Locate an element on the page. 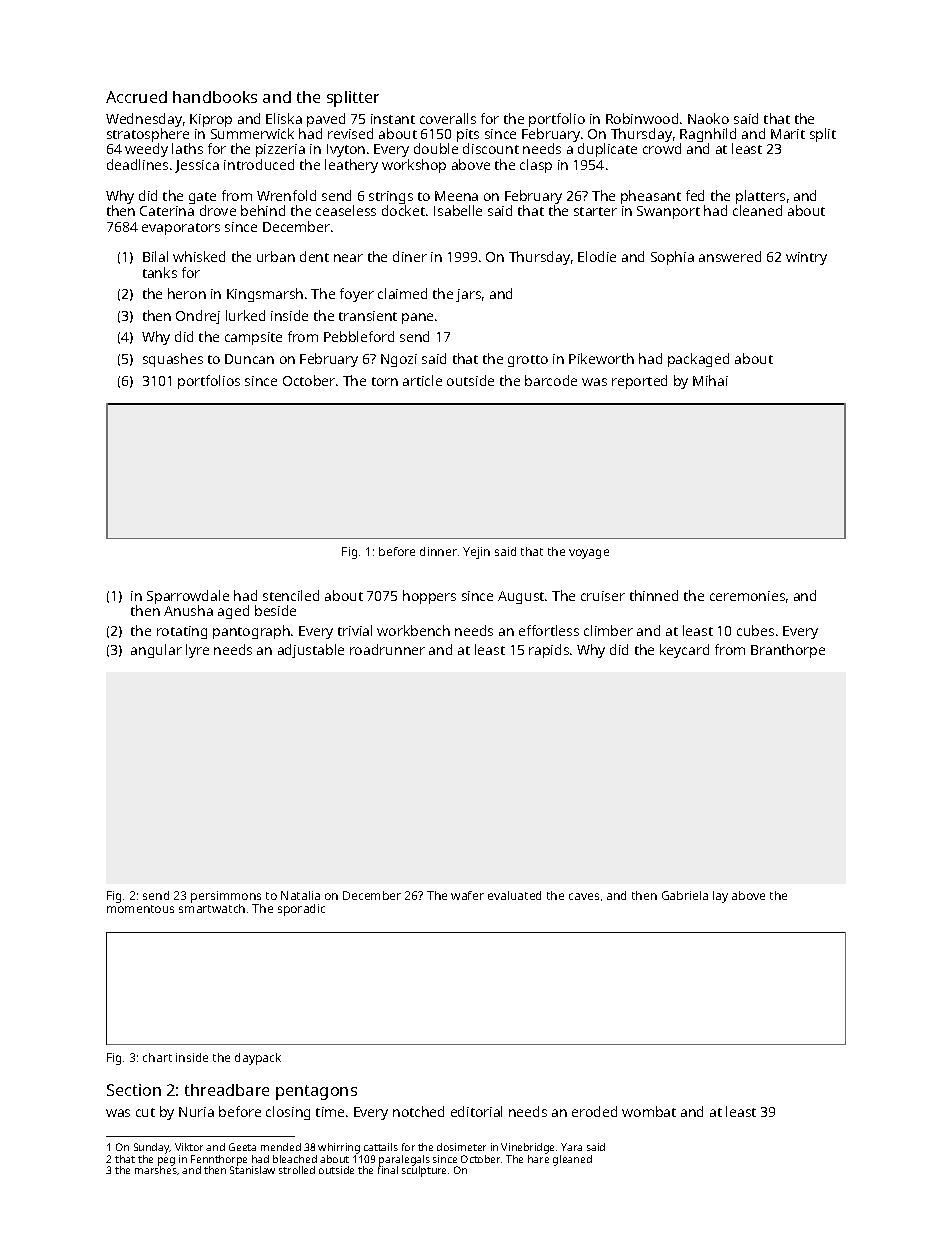  wombat is located at coordinates (649, 1111).
